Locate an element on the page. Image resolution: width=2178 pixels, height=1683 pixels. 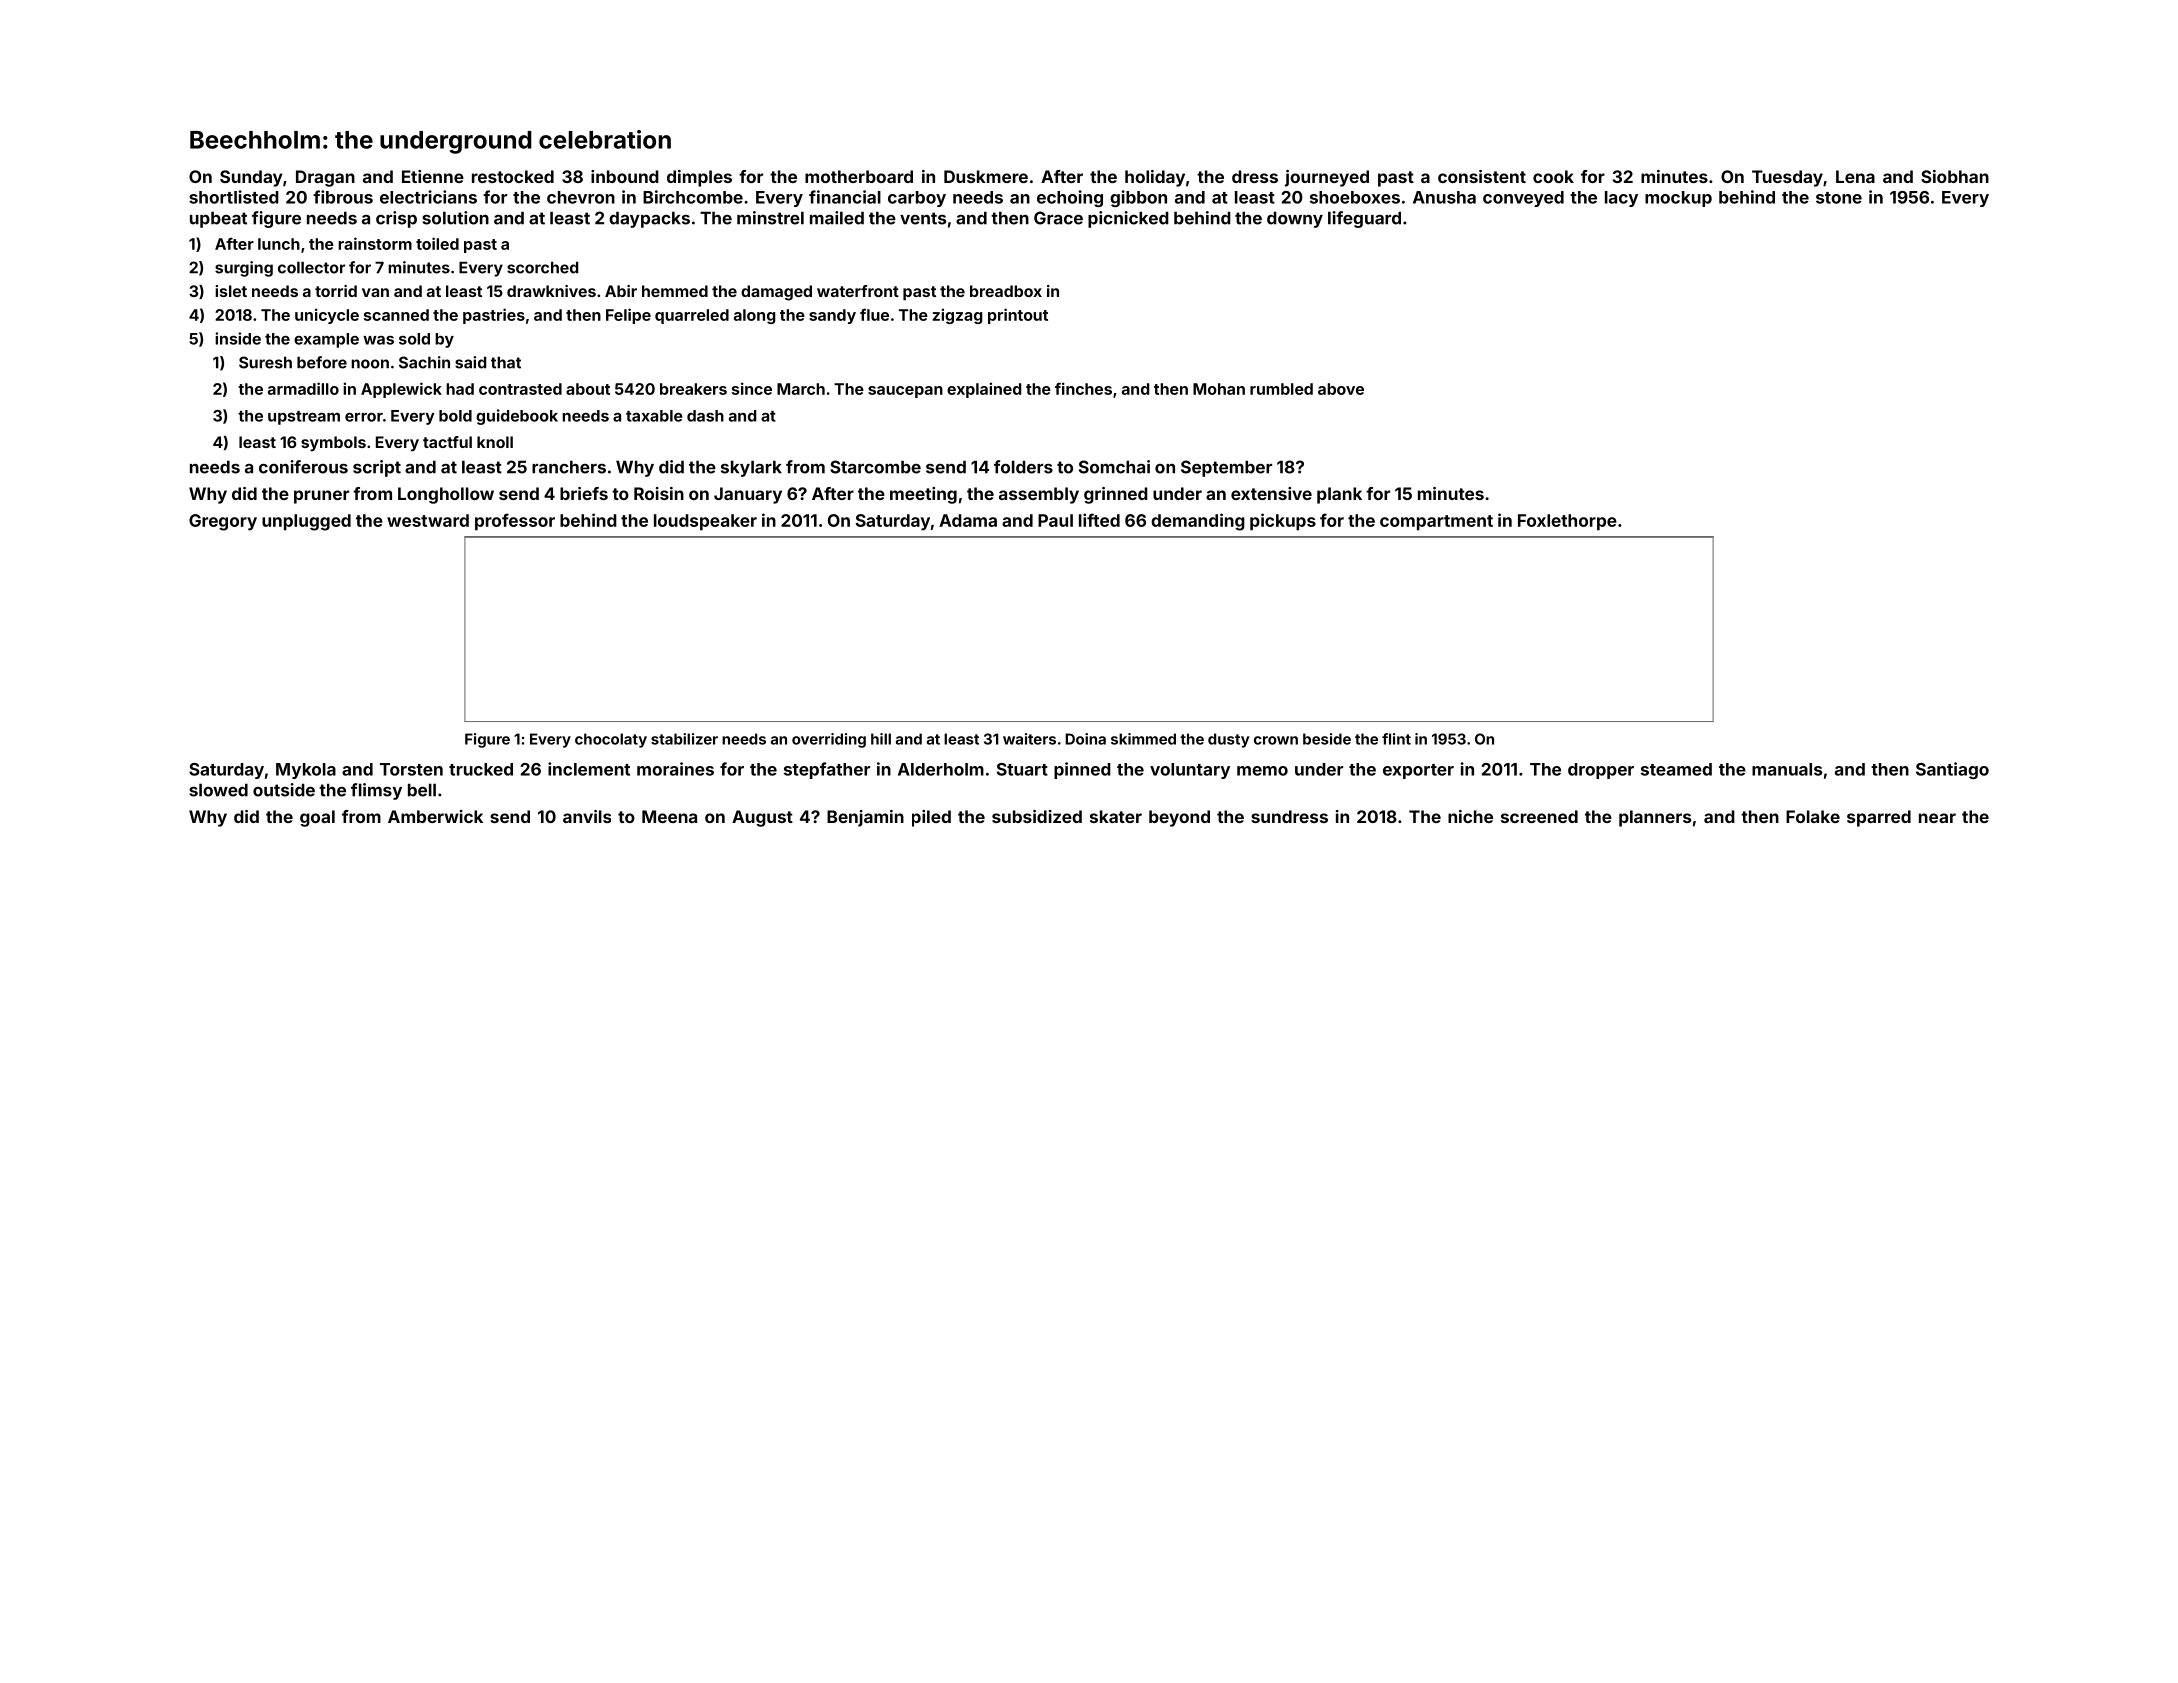
shortlisted is located at coordinates (234, 197).
